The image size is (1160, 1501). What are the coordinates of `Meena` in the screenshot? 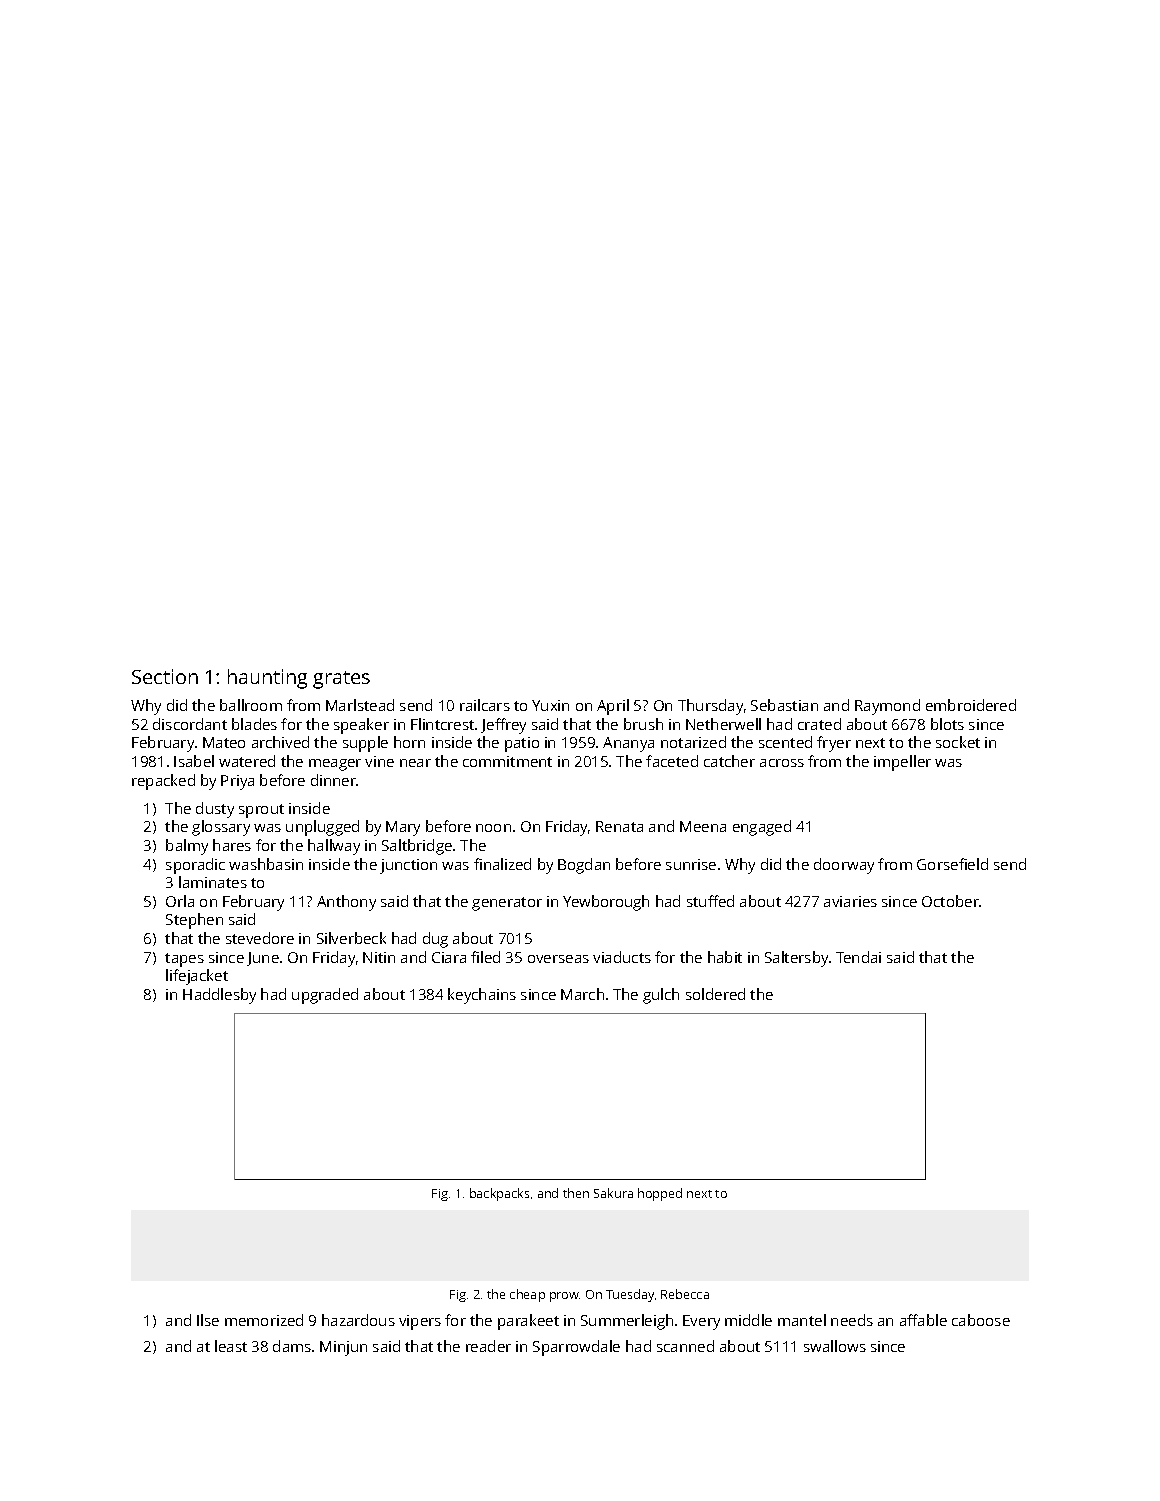 It's located at (703, 826).
